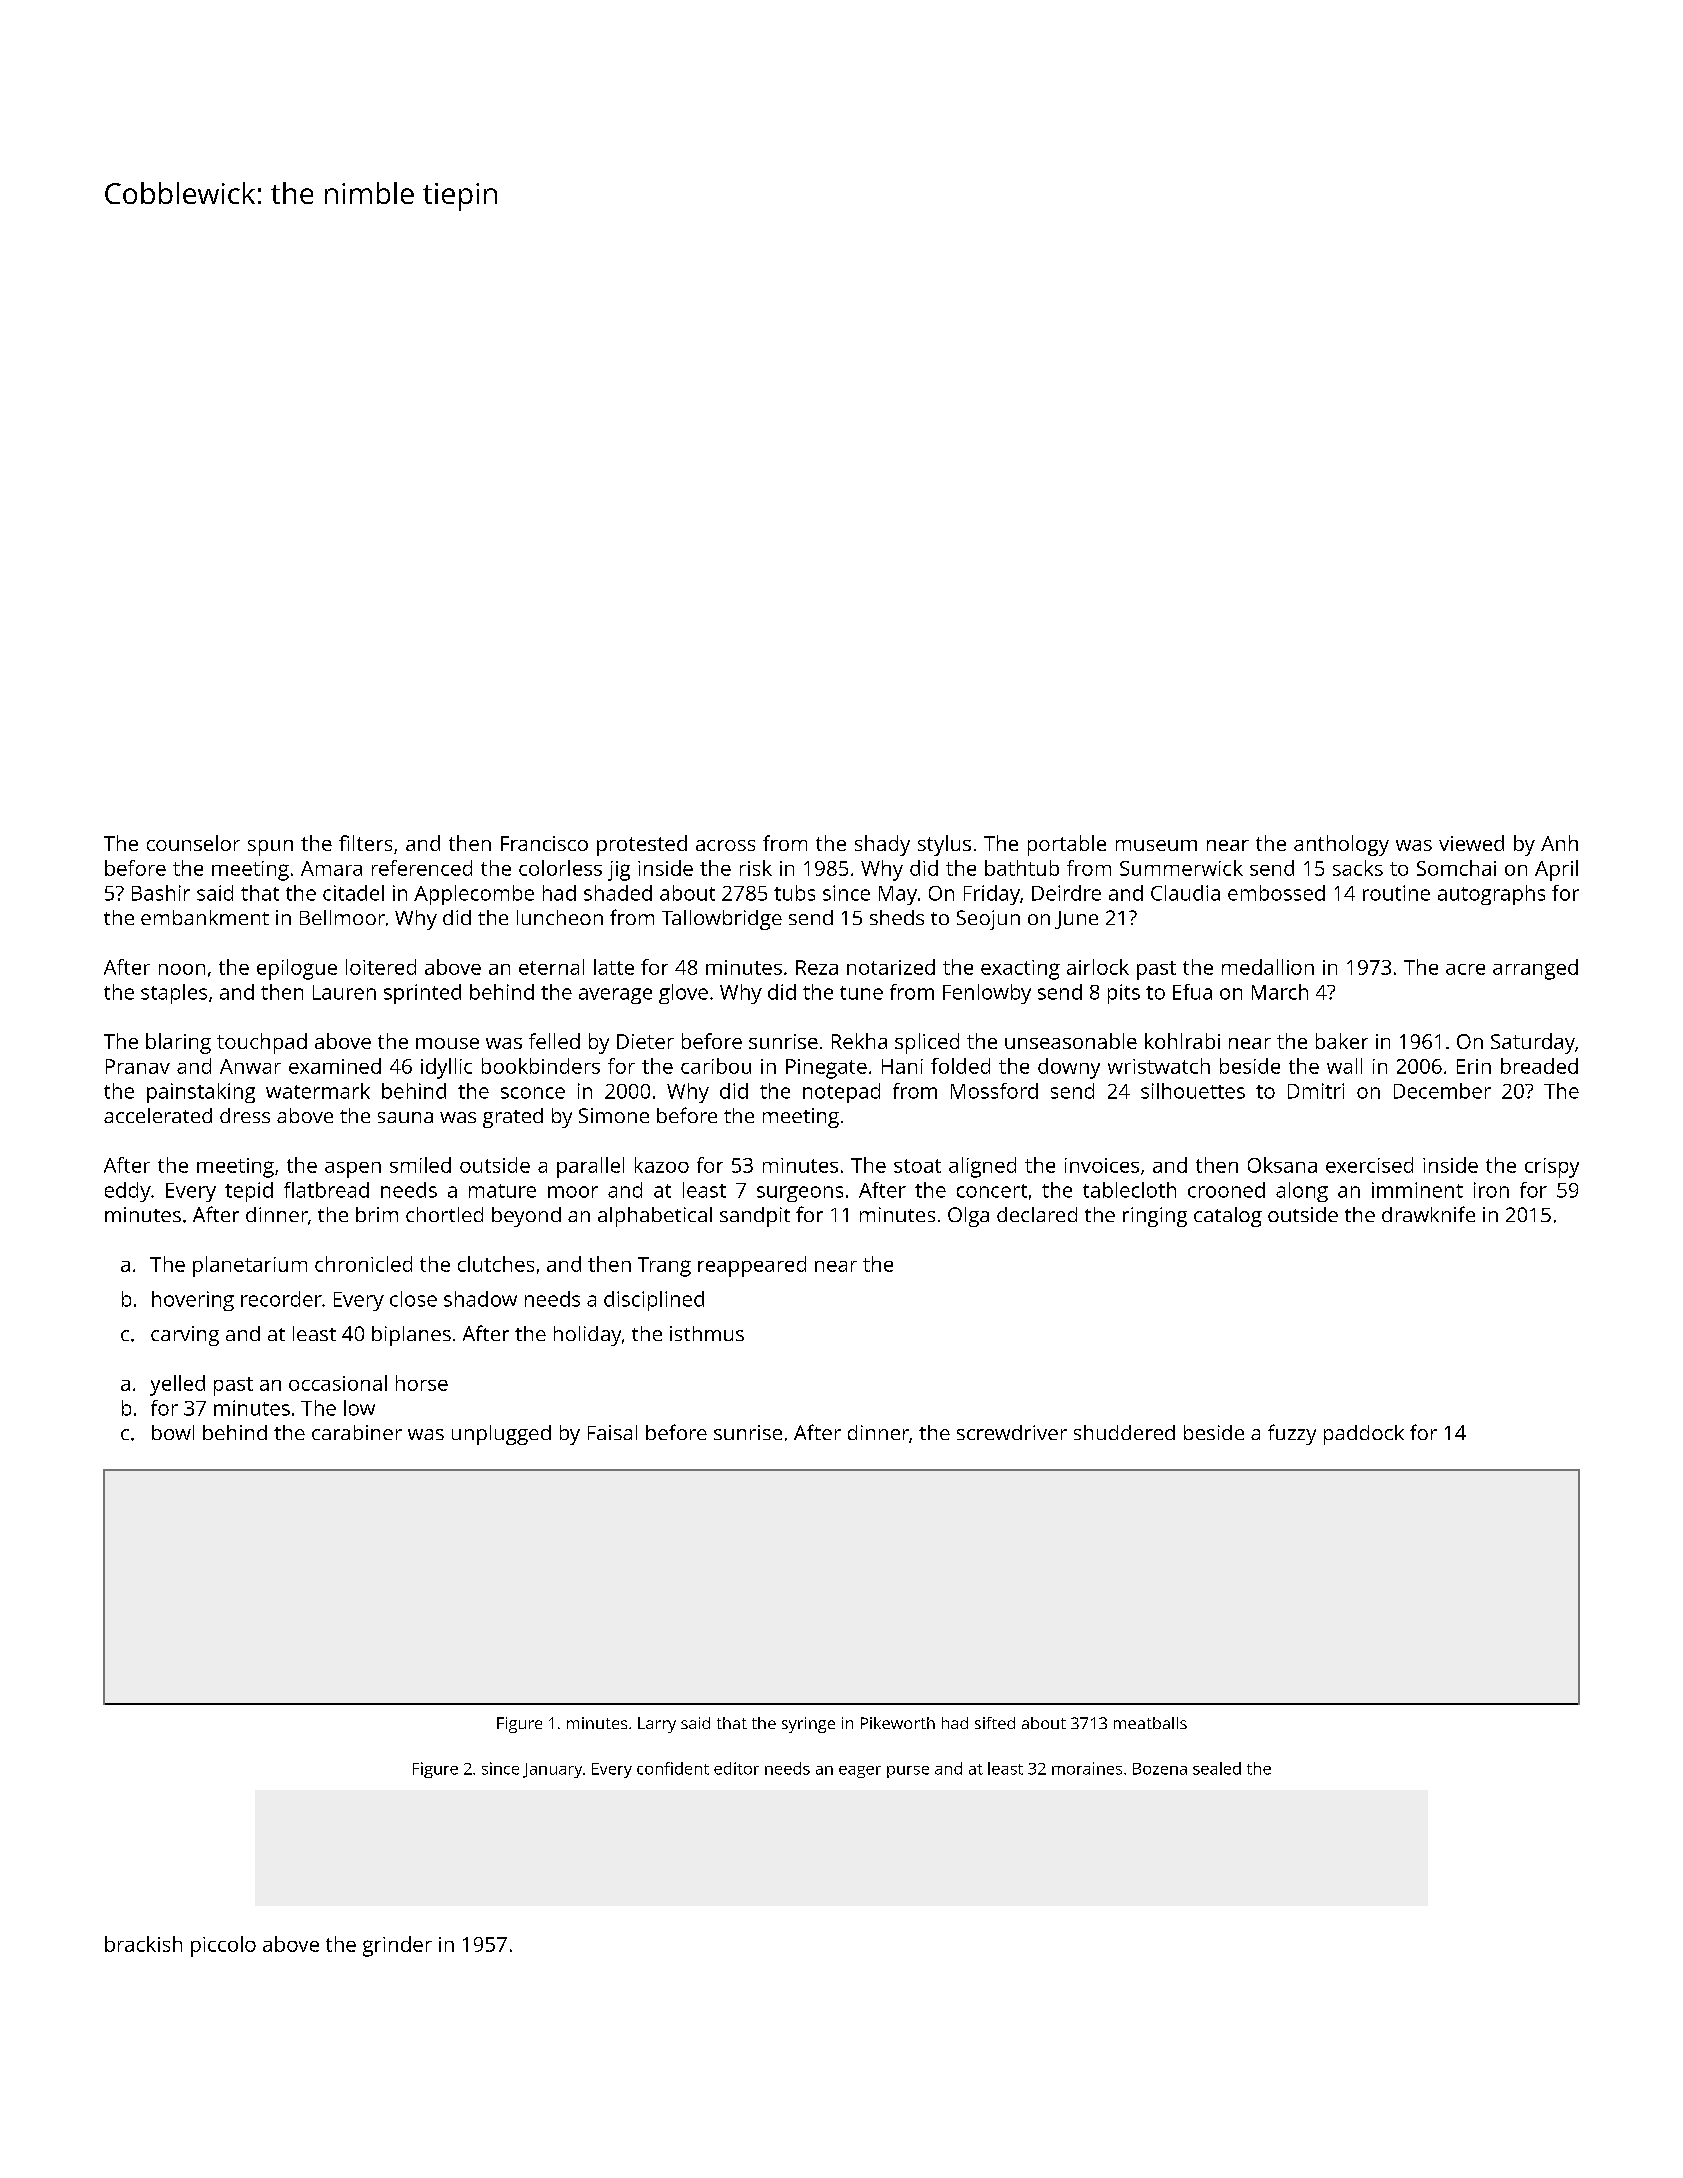 This screenshot has height=2178, width=1683. Describe the element at coordinates (143, 1944) in the screenshot. I see `brackish` at that location.
